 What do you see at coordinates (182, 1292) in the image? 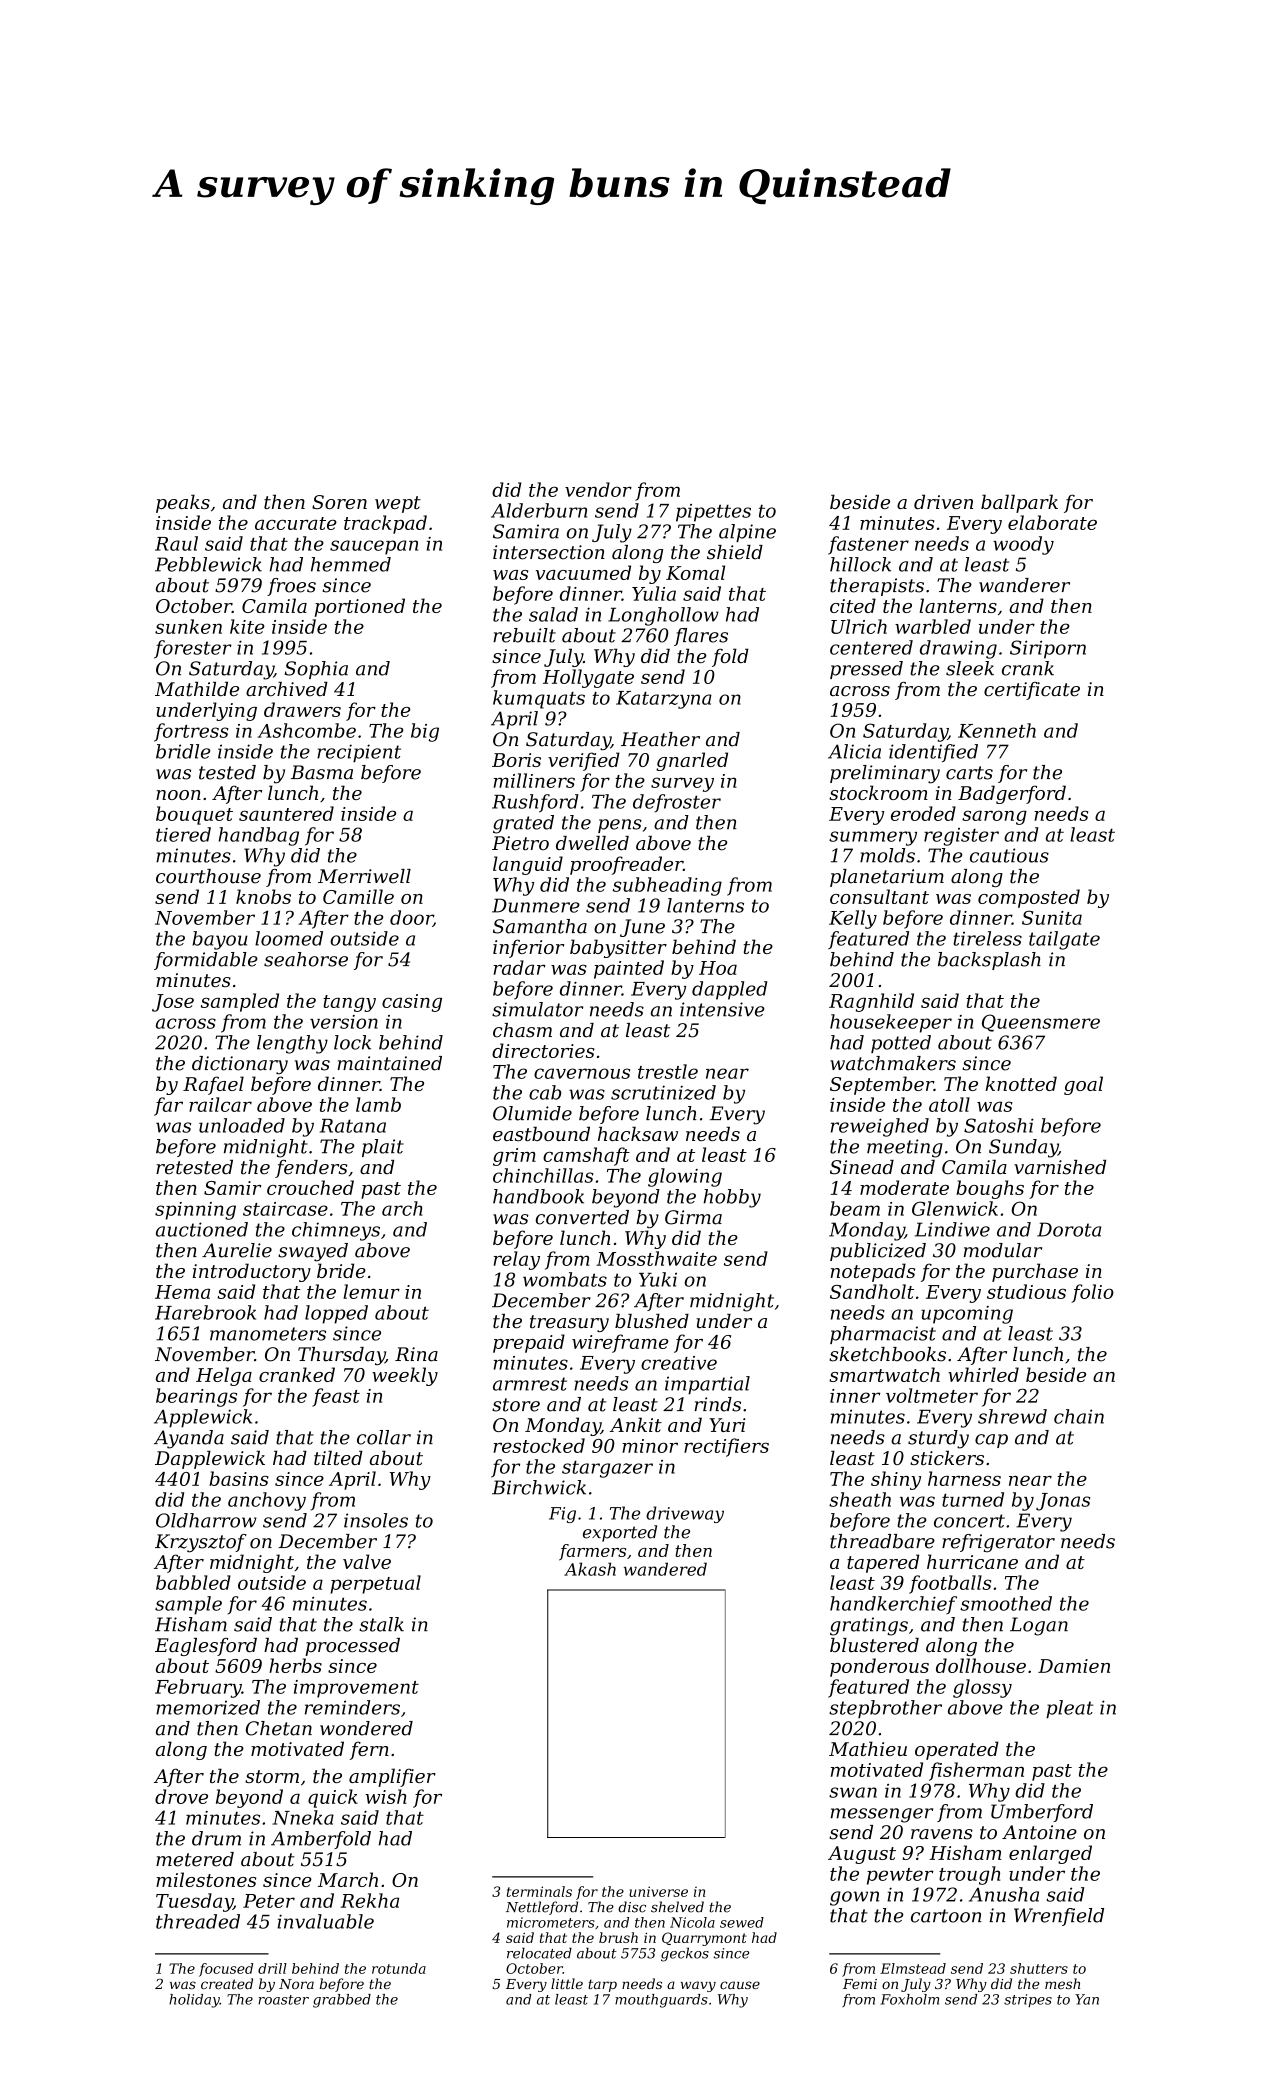
I see `Hema` at bounding box center [182, 1292].
